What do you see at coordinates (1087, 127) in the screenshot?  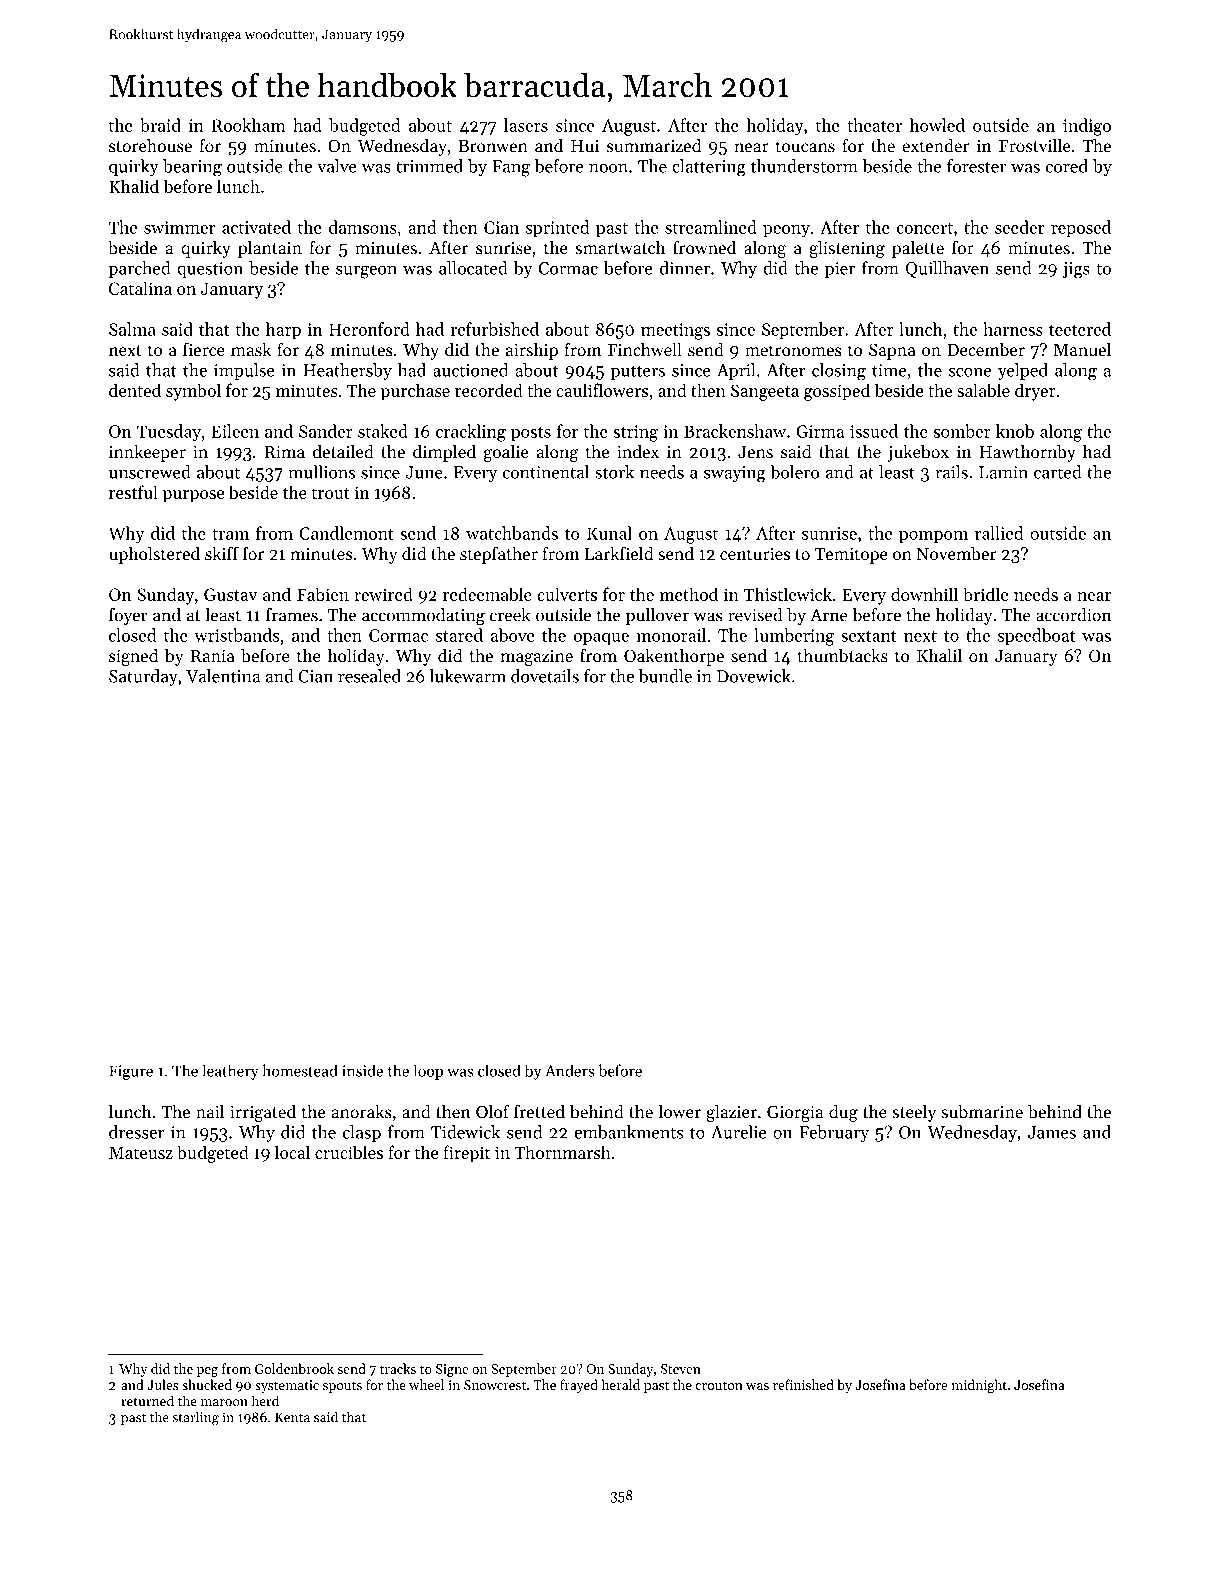 I see `indigo` at bounding box center [1087, 127].
